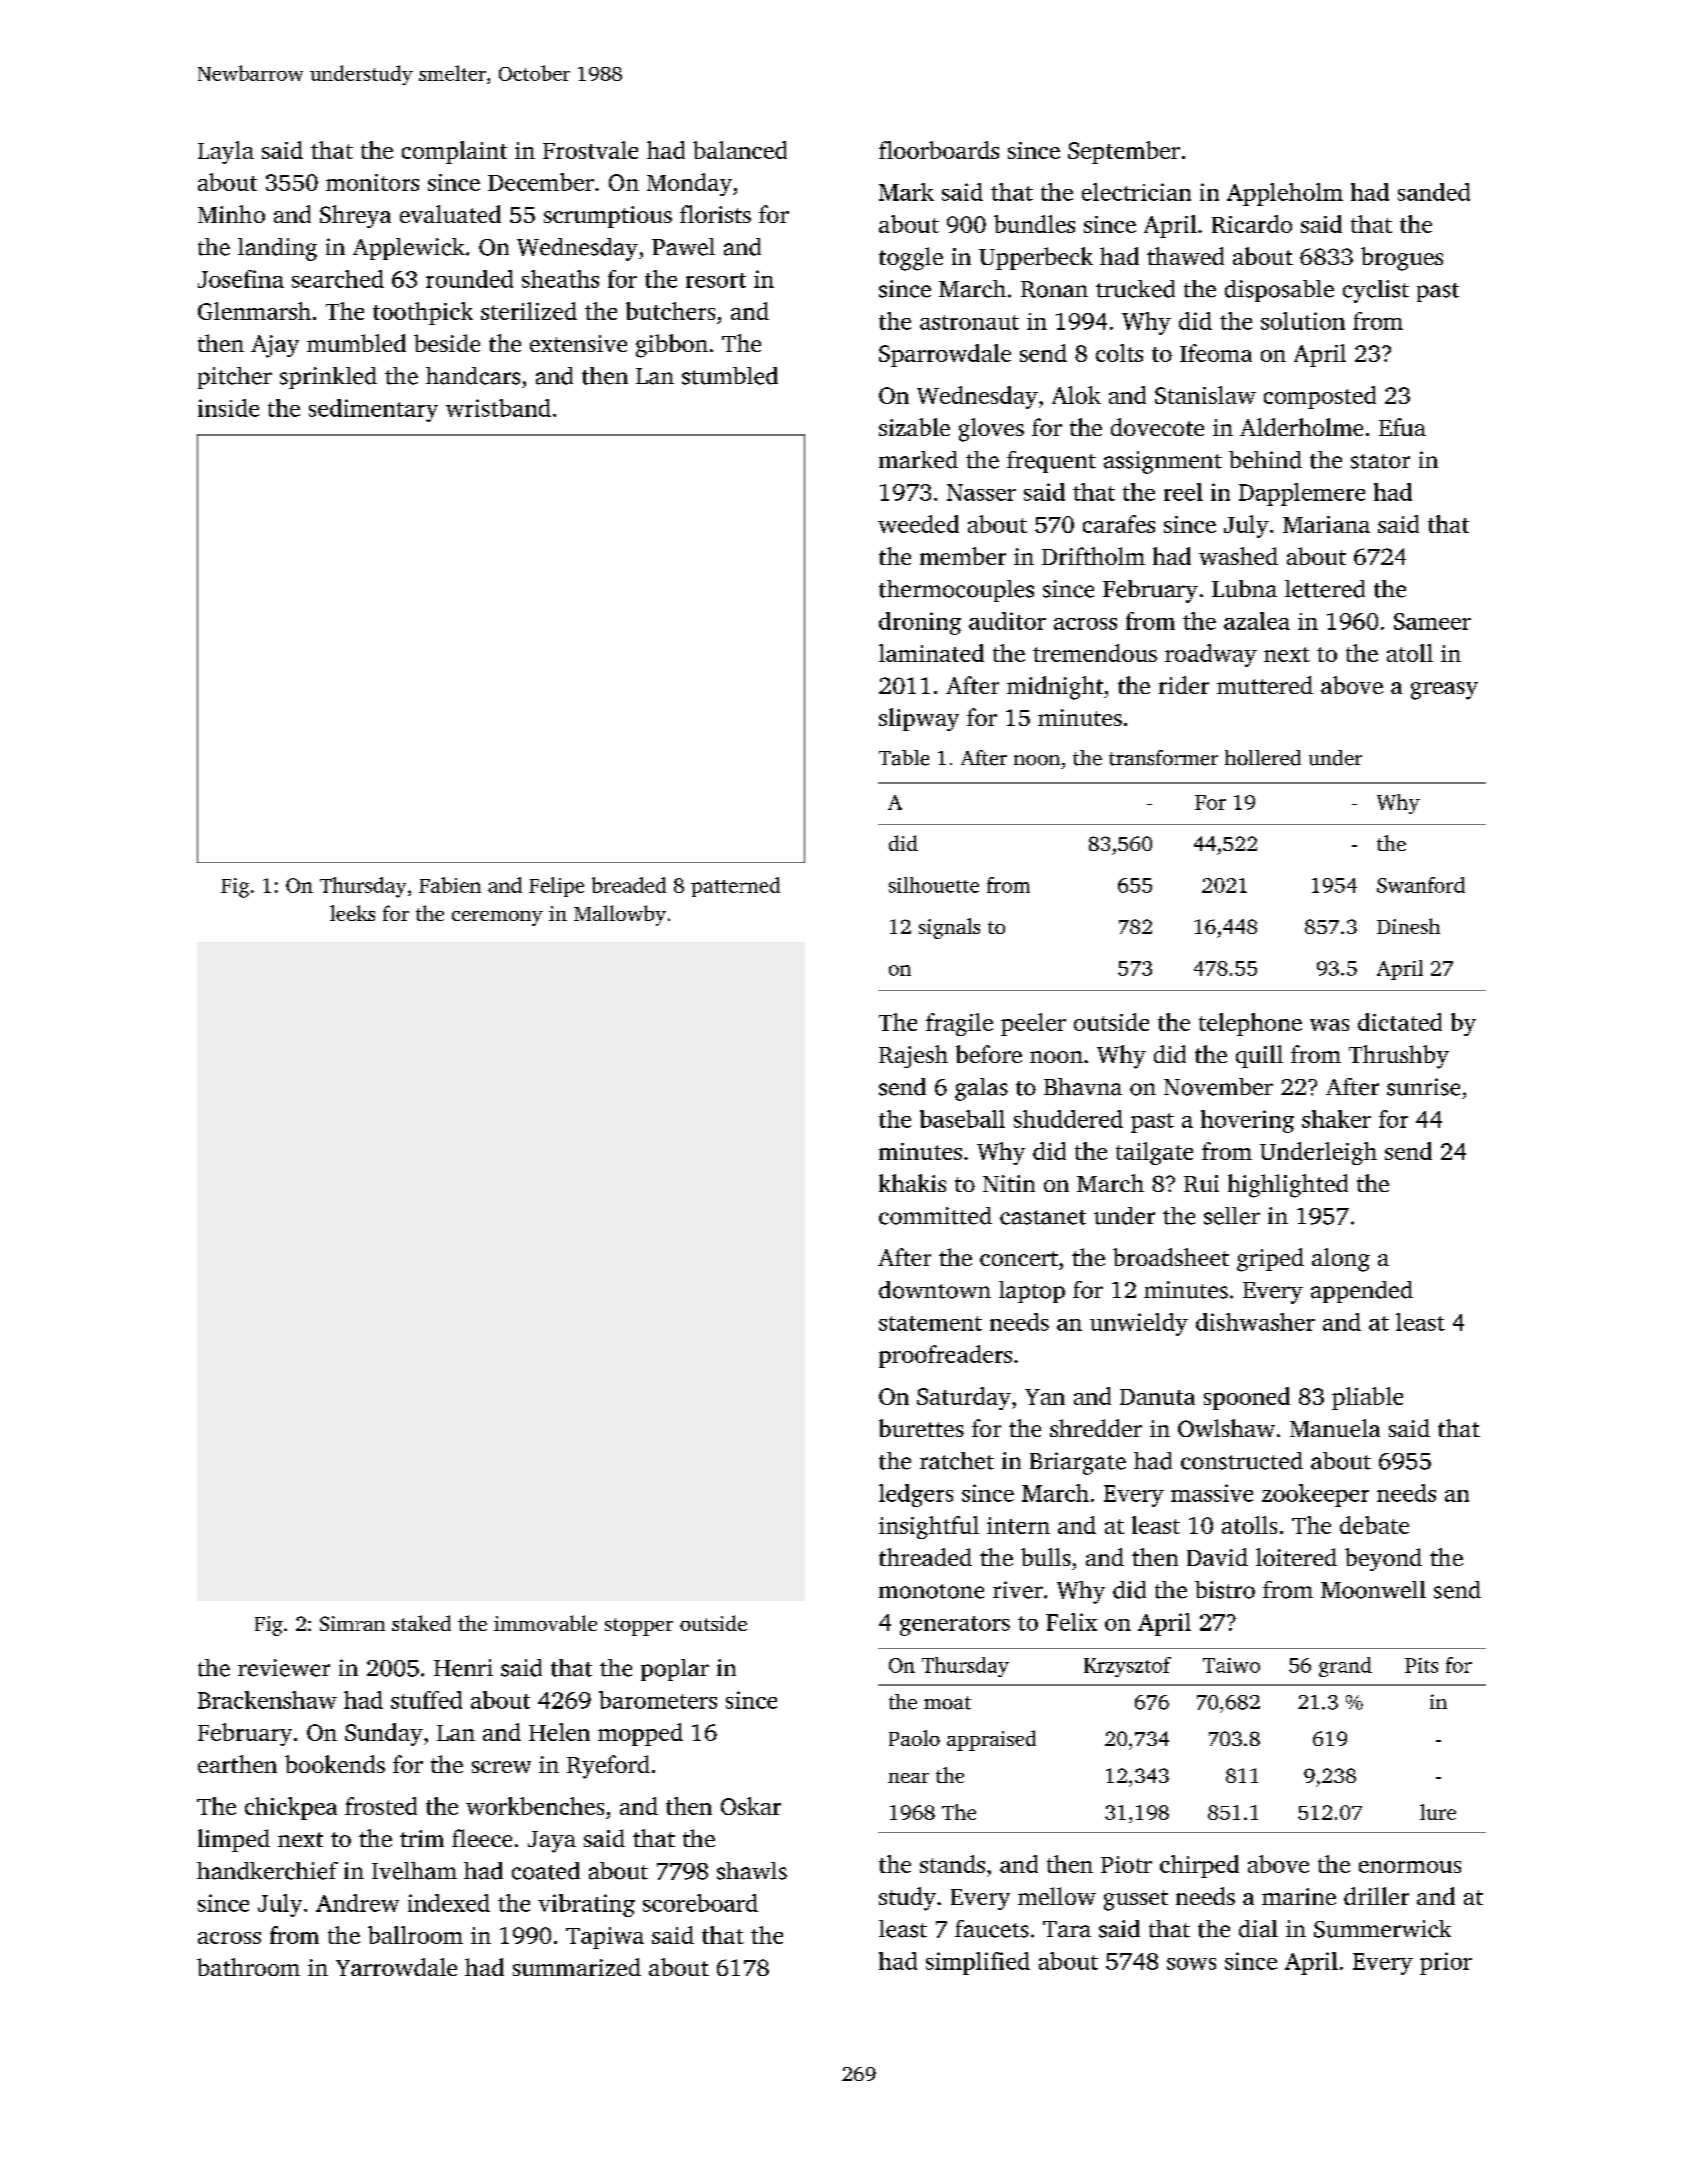 This image has width=1683, height=2178. Describe the element at coordinates (930, 1323) in the image. I see `statement` at that location.
